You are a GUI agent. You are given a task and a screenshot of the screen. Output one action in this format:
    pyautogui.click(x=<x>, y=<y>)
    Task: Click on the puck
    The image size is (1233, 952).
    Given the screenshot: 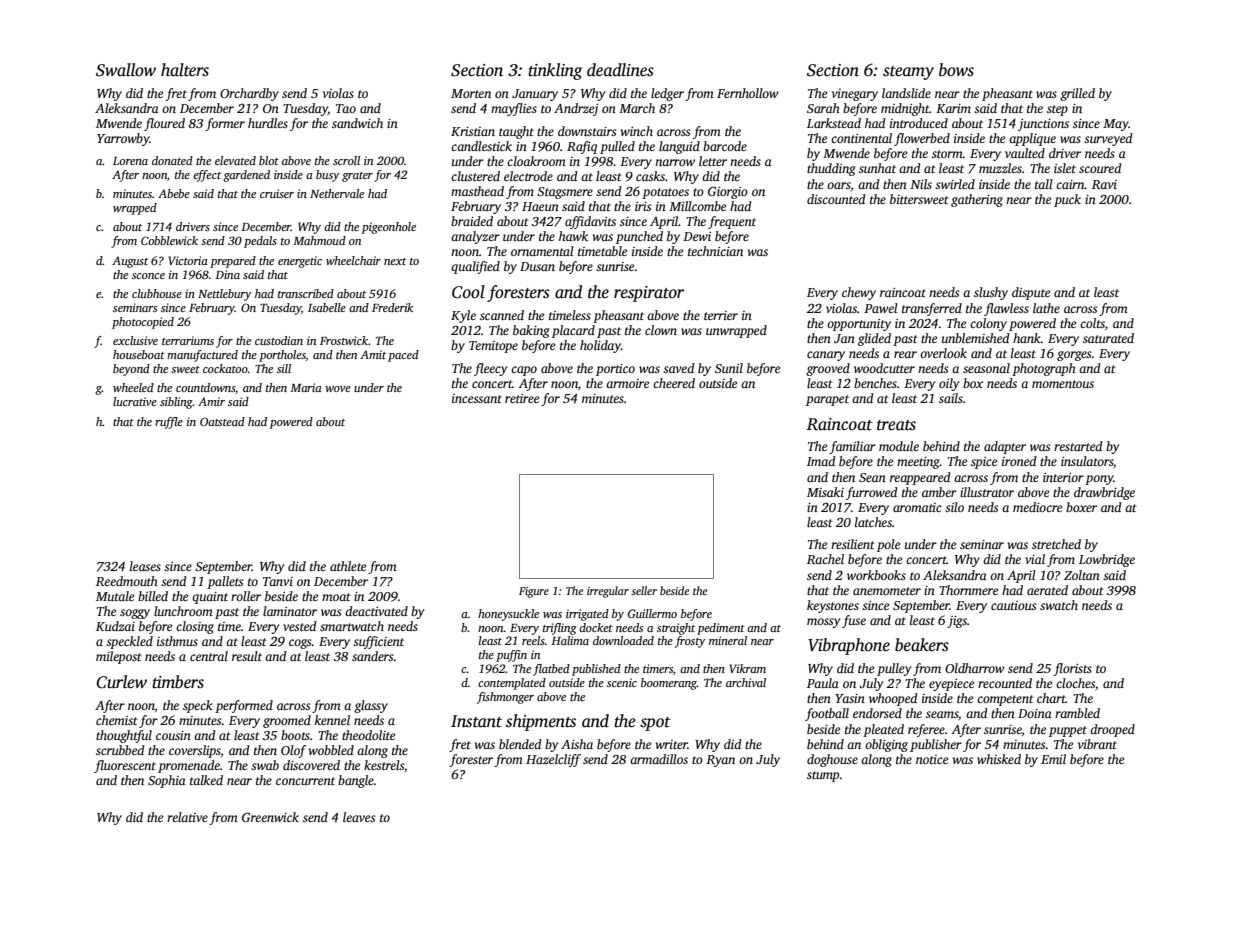 What is the action you would take?
    pyautogui.click(x=1067, y=200)
